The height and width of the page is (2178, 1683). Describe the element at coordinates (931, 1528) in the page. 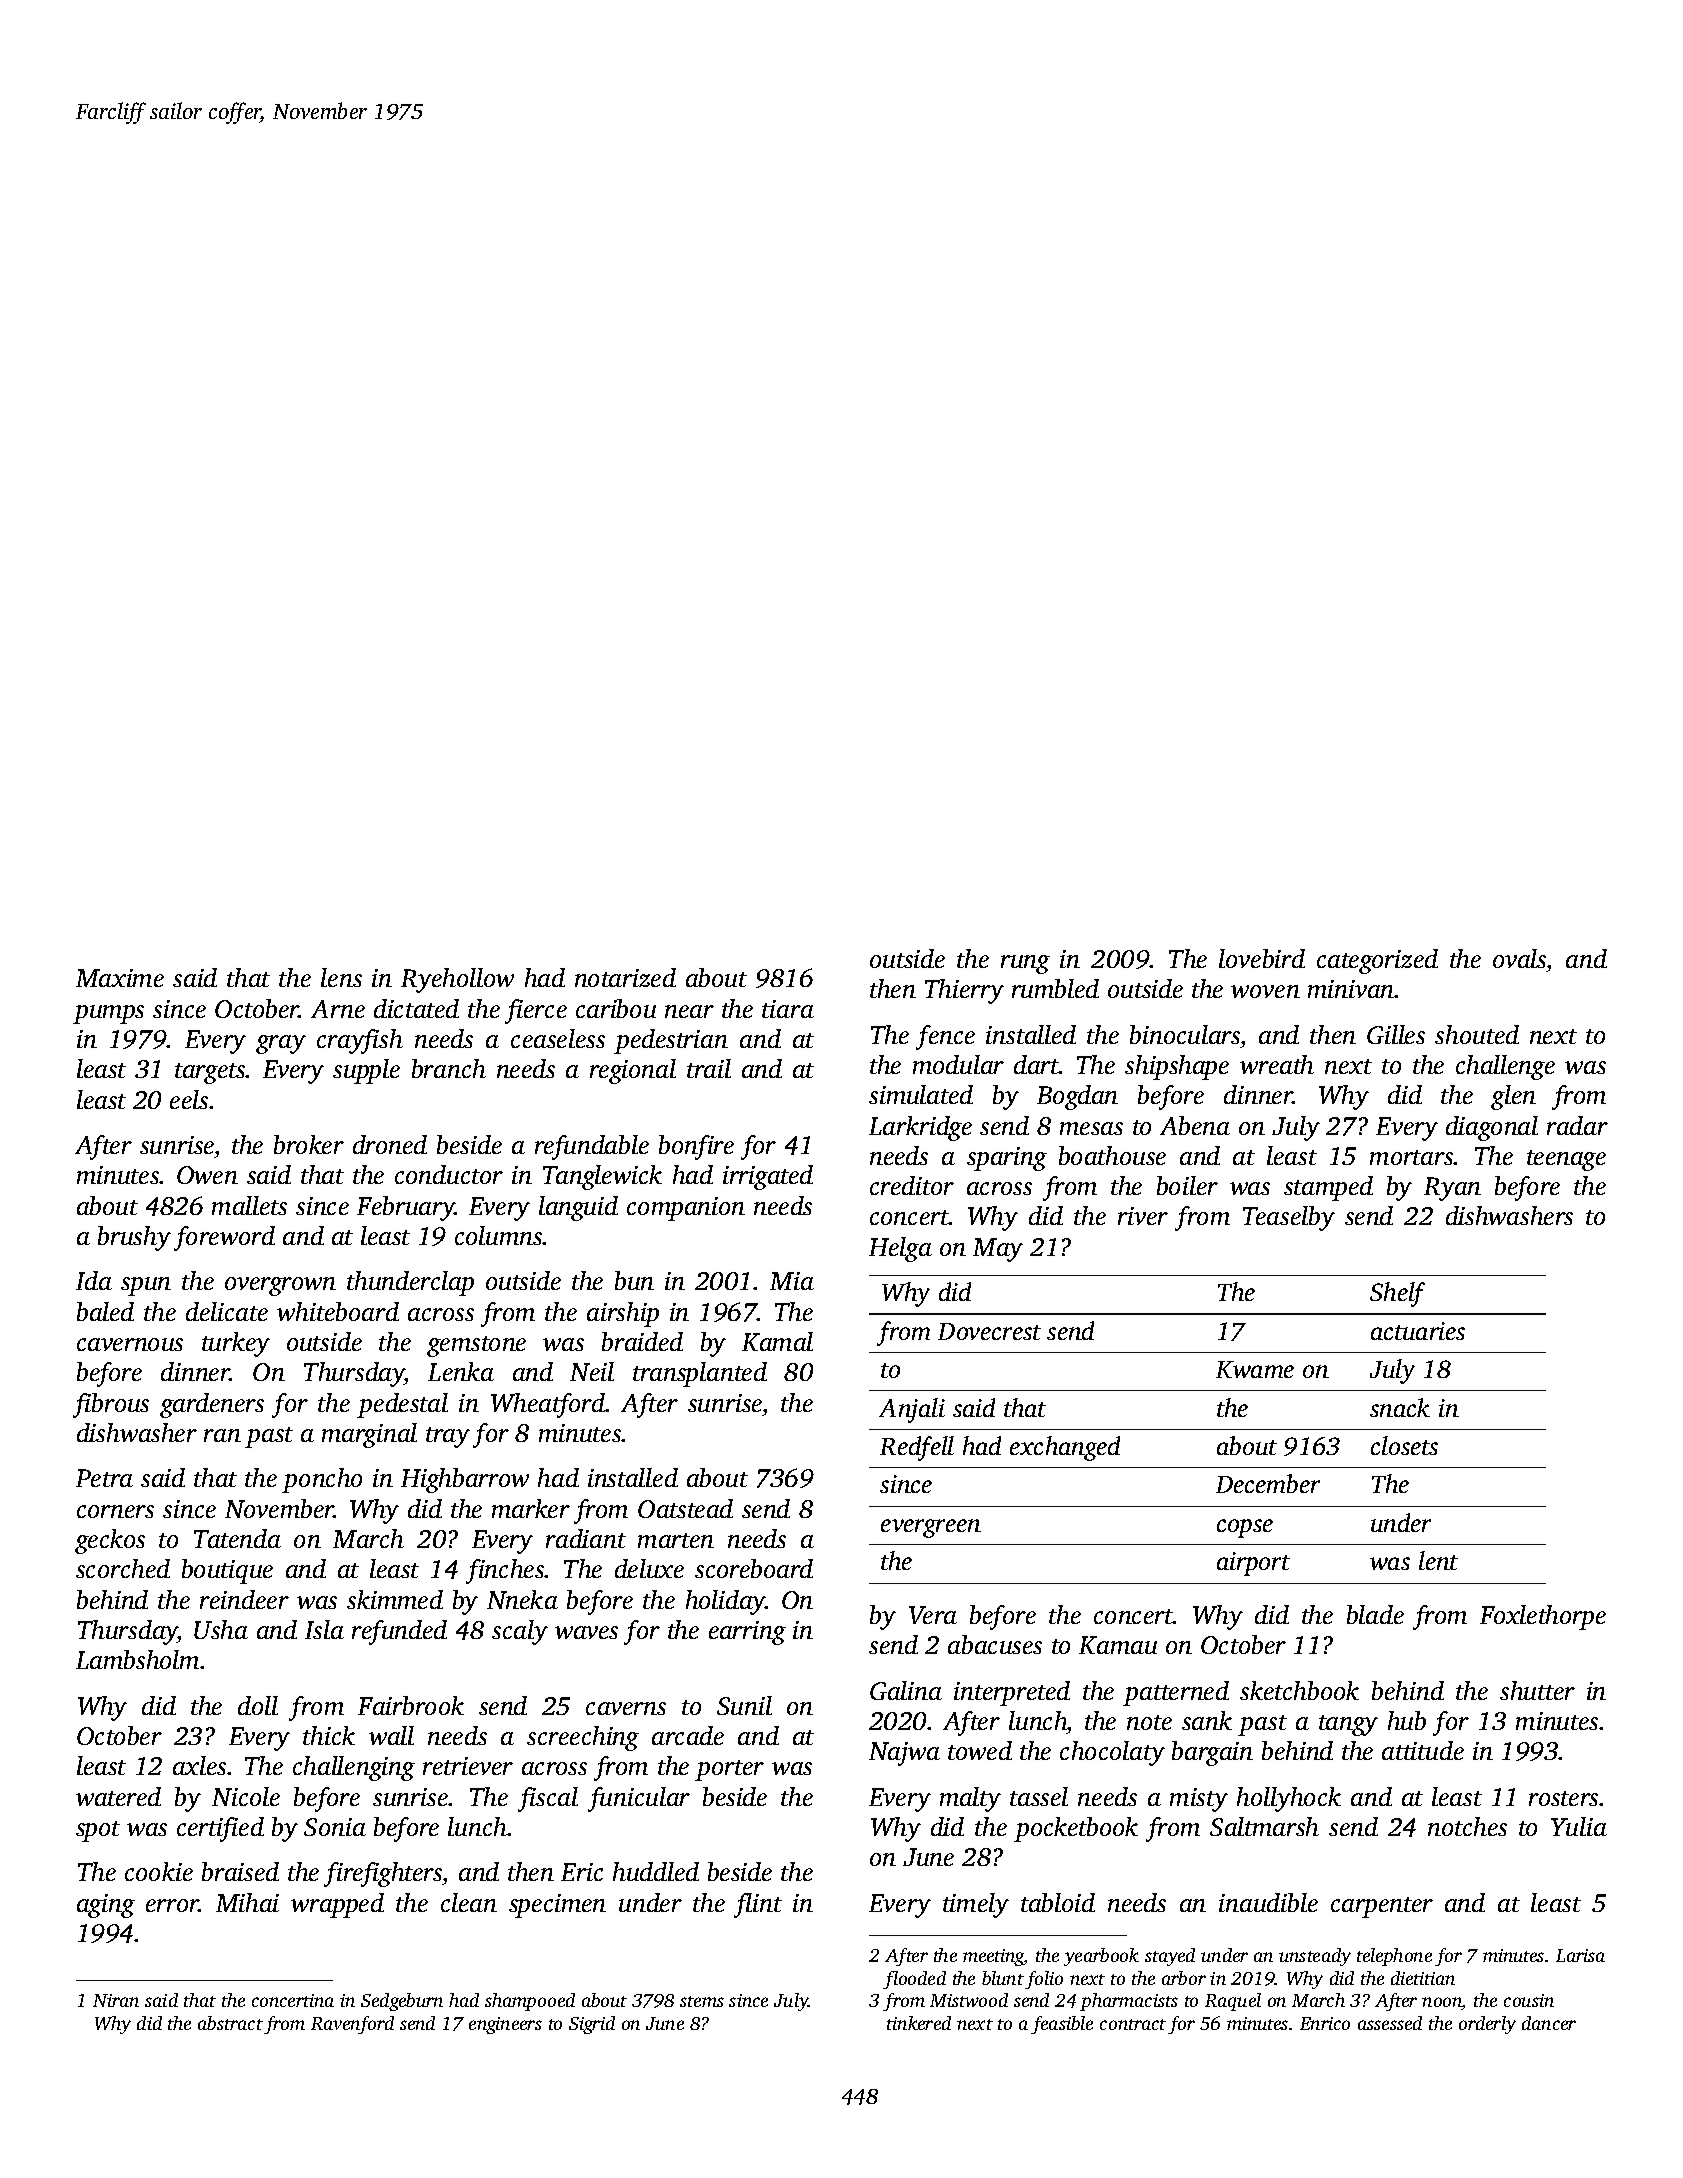

I see `evergreen` at that location.
